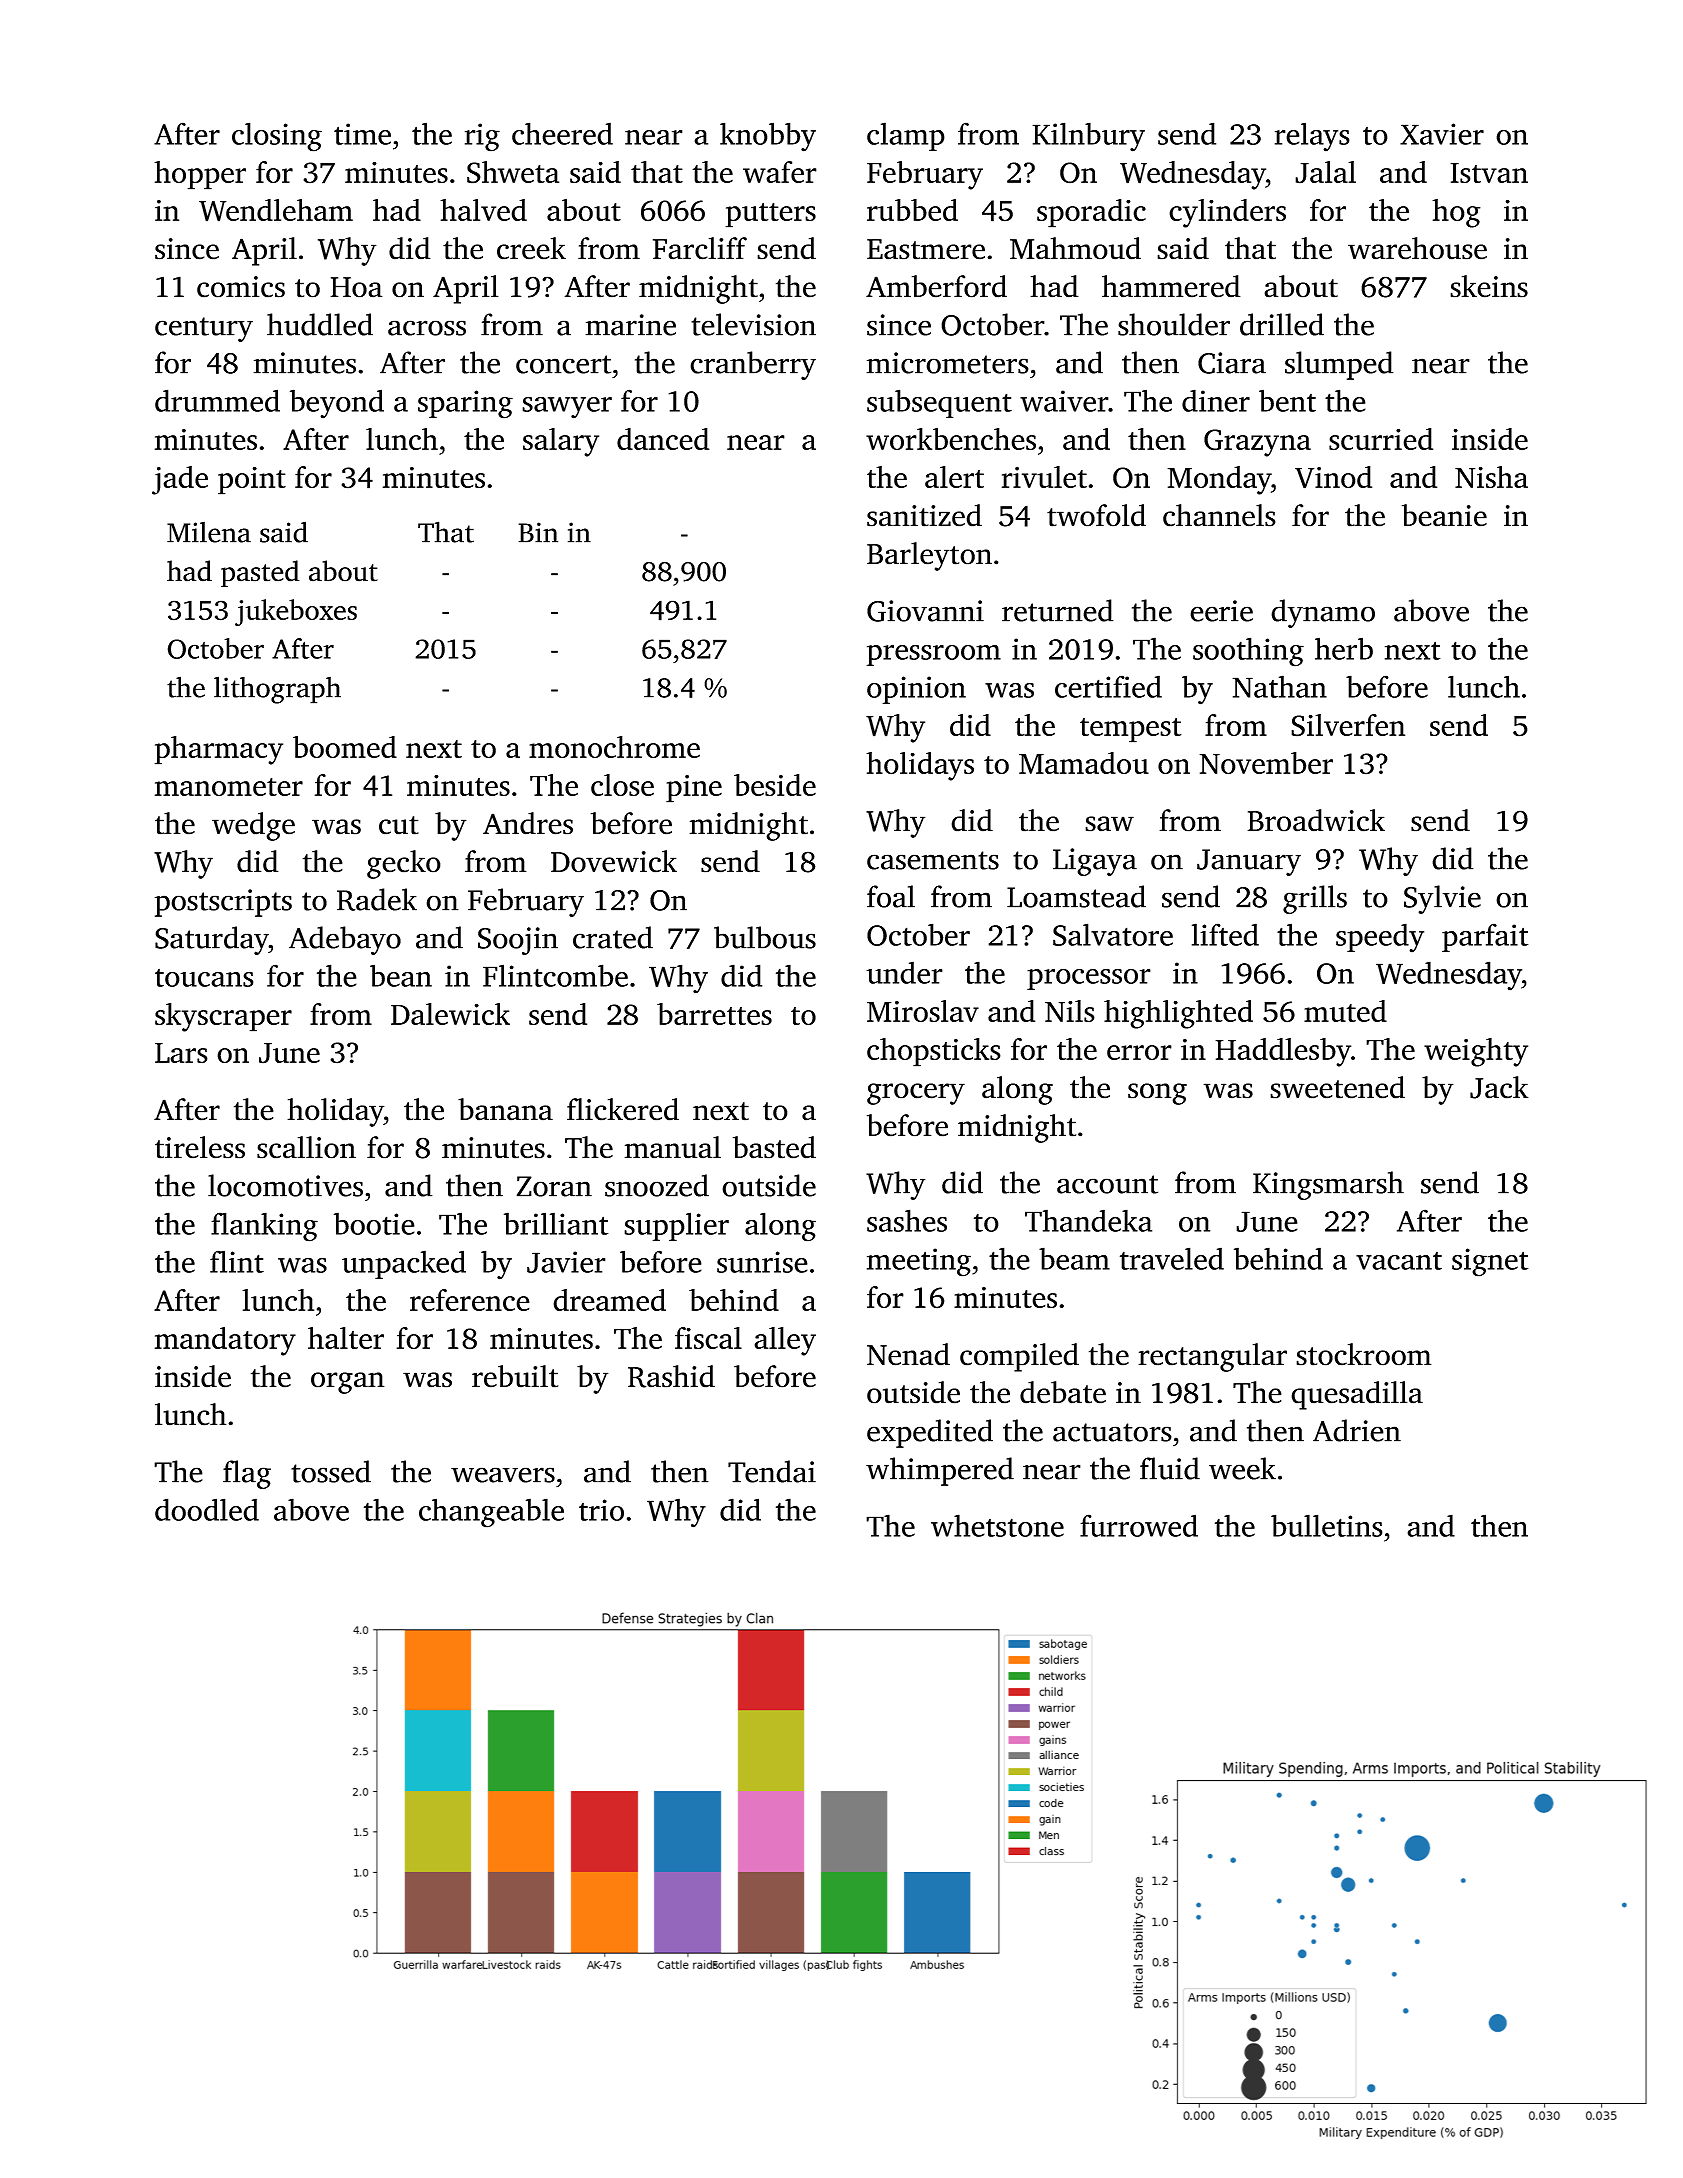 The width and height of the screenshot is (1683, 2178). What do you see at coordinates (1096, 515) in the screenshot?
I see `twofold` at bounding box center [1096, 515].
